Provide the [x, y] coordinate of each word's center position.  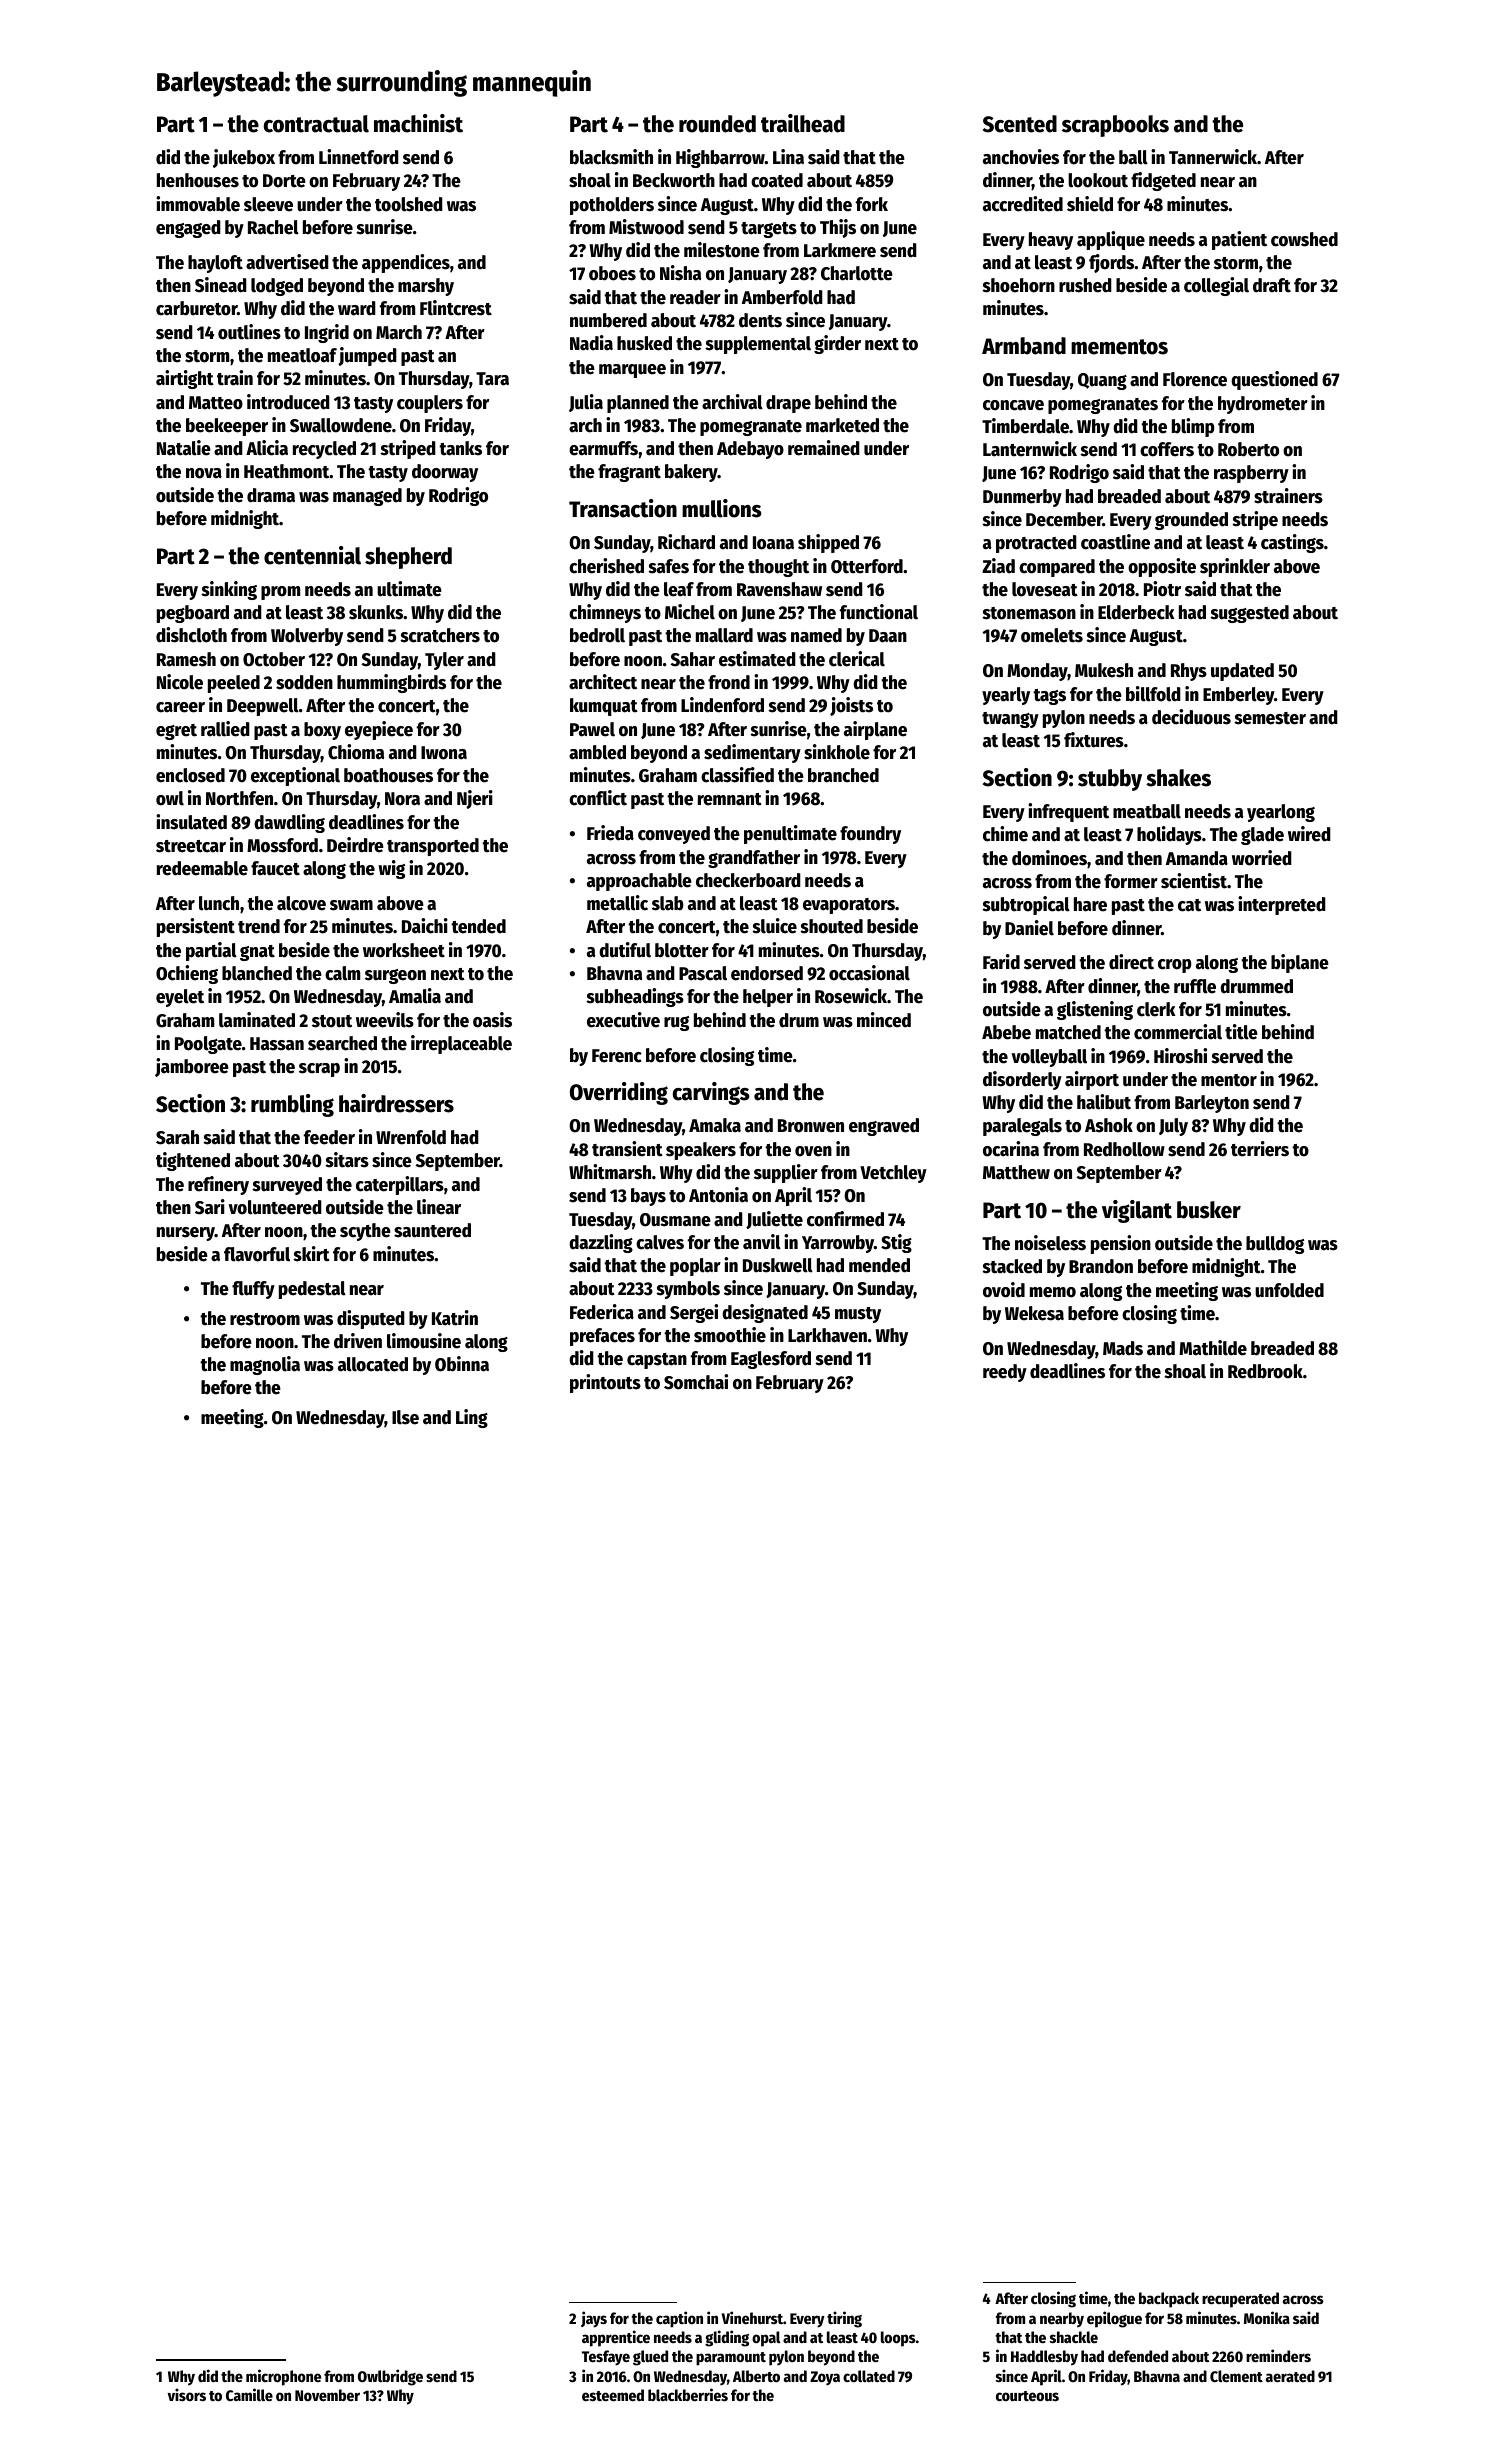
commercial [1178, 1032]
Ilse [405, 1417]
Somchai [696, 1382]
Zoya [825, 2378]
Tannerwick [1213, 157]
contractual [316, 124]
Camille [249, 2394]
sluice [774, 926]
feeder [329, 1137]
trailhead [803, 123]
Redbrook [1265, 1371]
